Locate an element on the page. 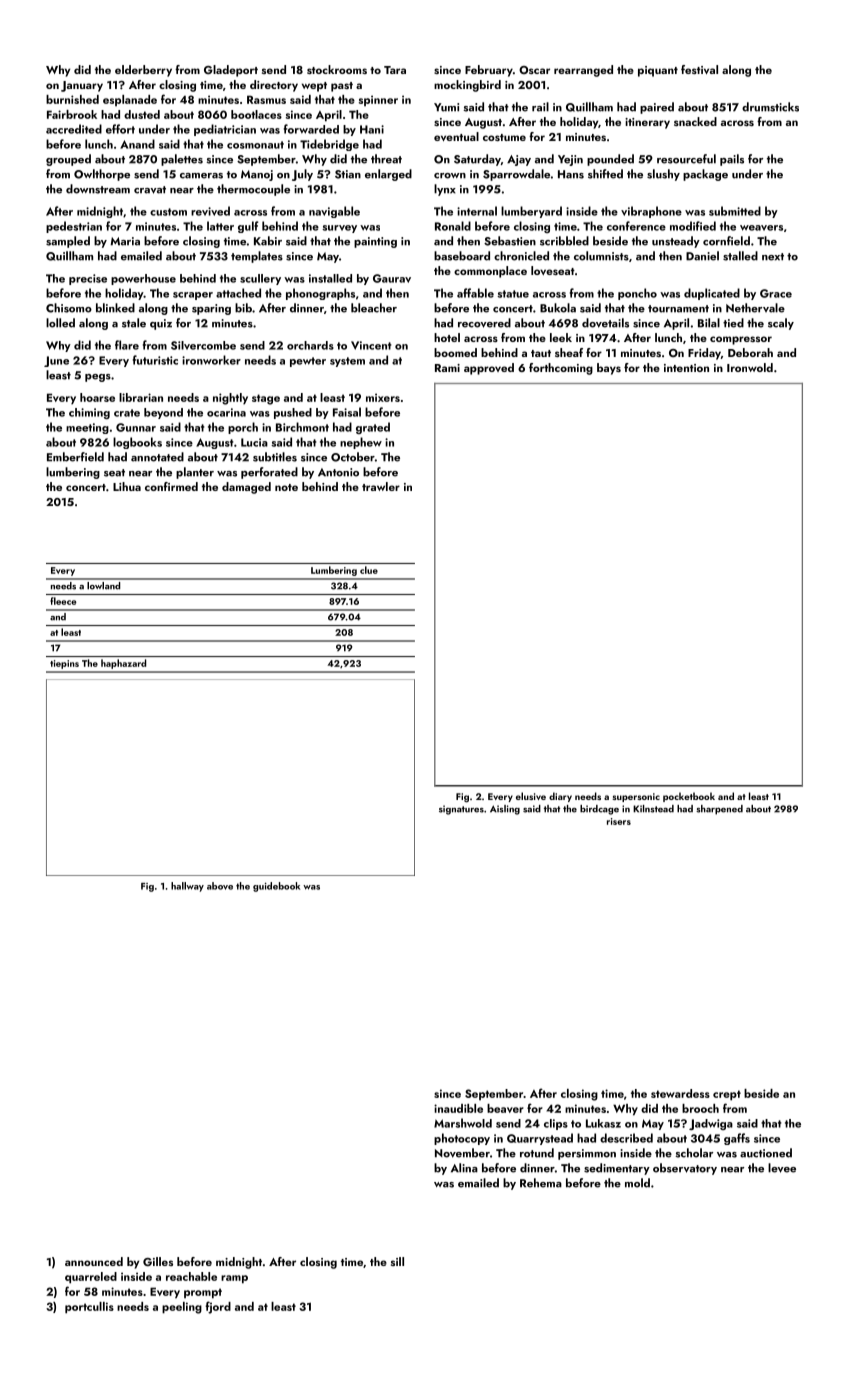 The image size is (849, 1400). peeling is located at coordinates (182, 1308).
